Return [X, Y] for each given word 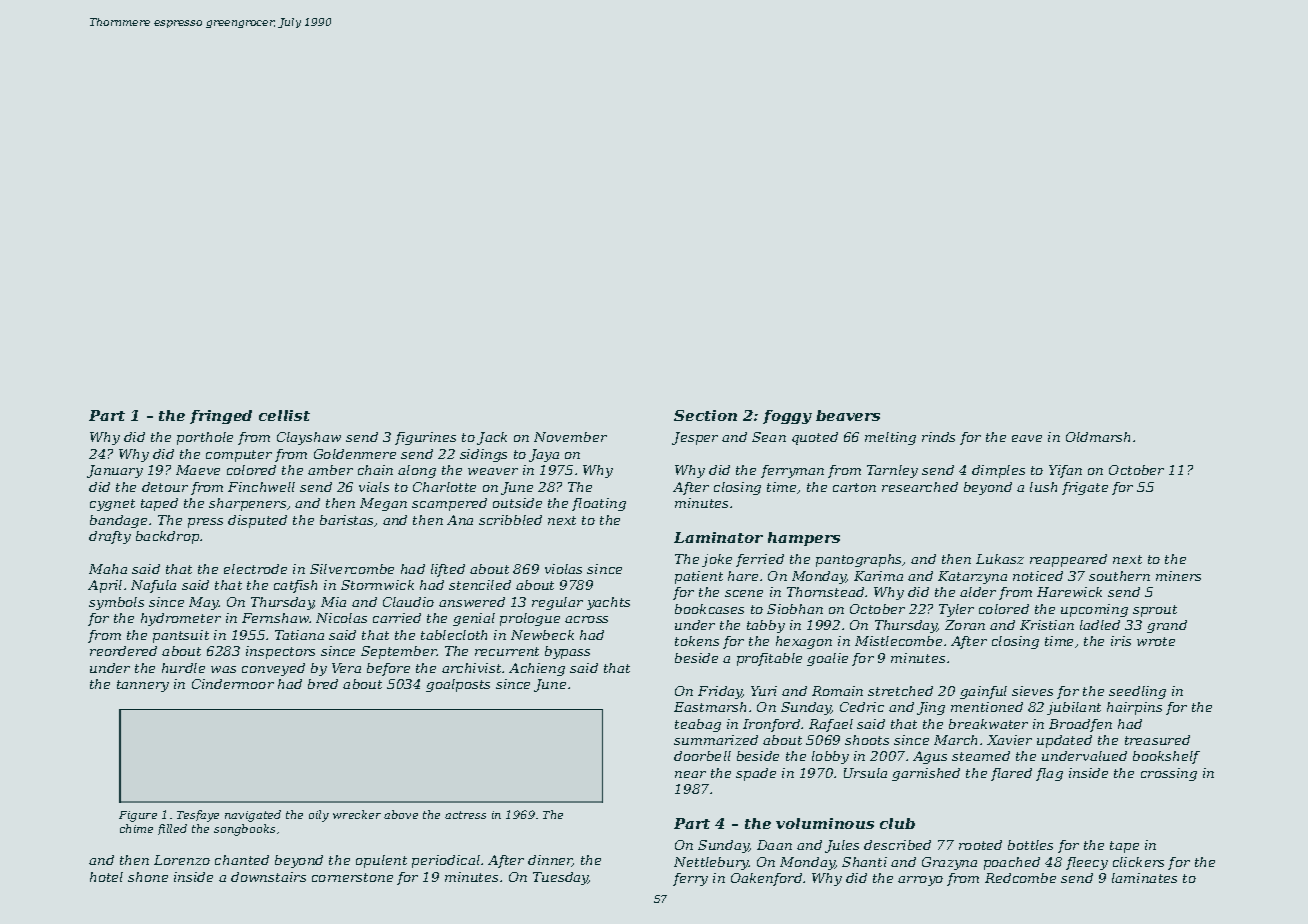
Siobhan [795, 609]
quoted [815, 438]
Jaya [544, 455]
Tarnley [892, 471]
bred [323, 684]
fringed [221, 417]
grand [1167, 626]
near [690, 774]
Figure [138, 816]
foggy [787, 417]
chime [136, 828]
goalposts [458, 685]
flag [1049, 774]
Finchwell [261, 487]
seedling [1137, 692]
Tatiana [299, 635]
